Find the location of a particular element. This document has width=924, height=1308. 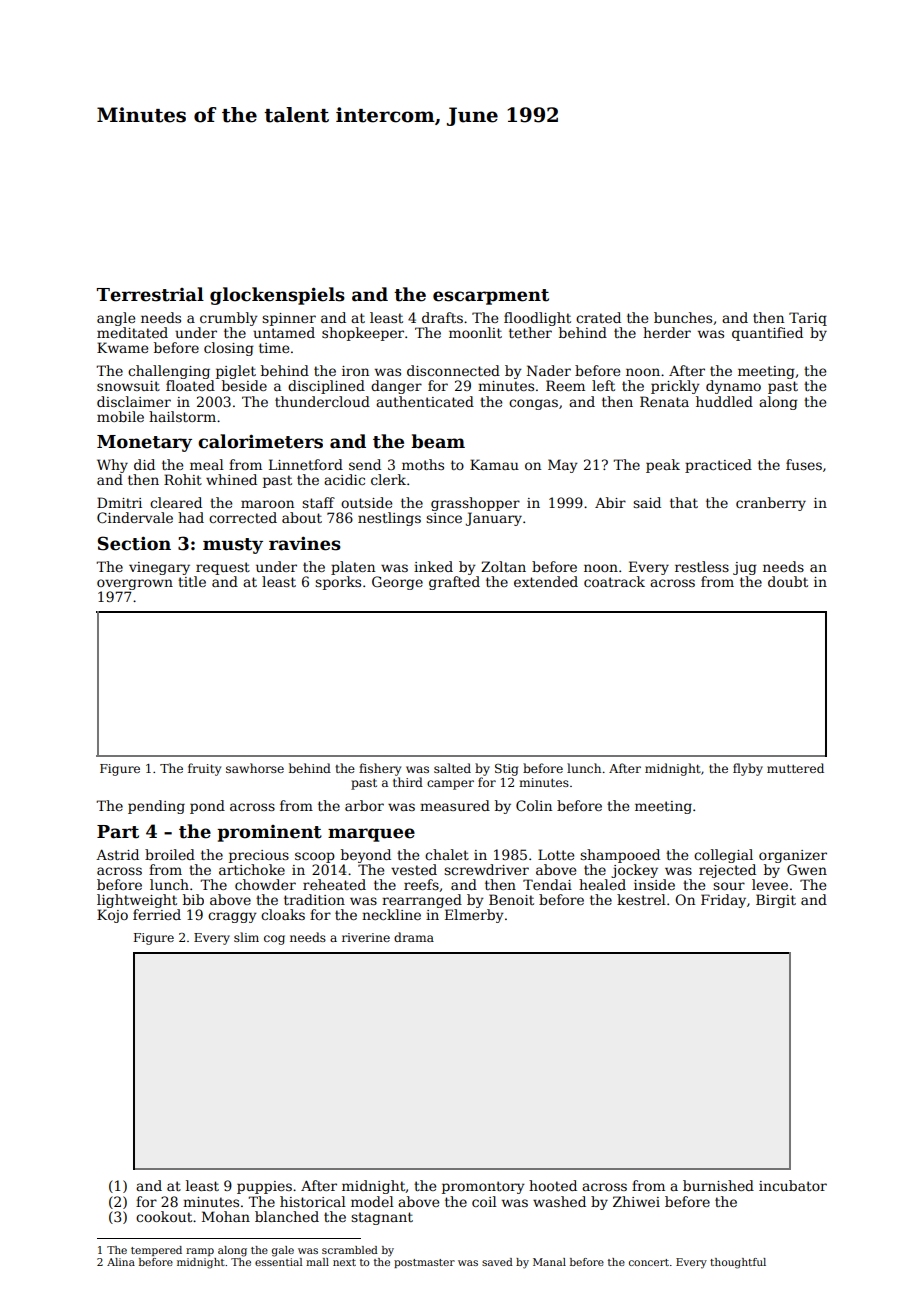

coatrack is located at coordinates (614, 581).
